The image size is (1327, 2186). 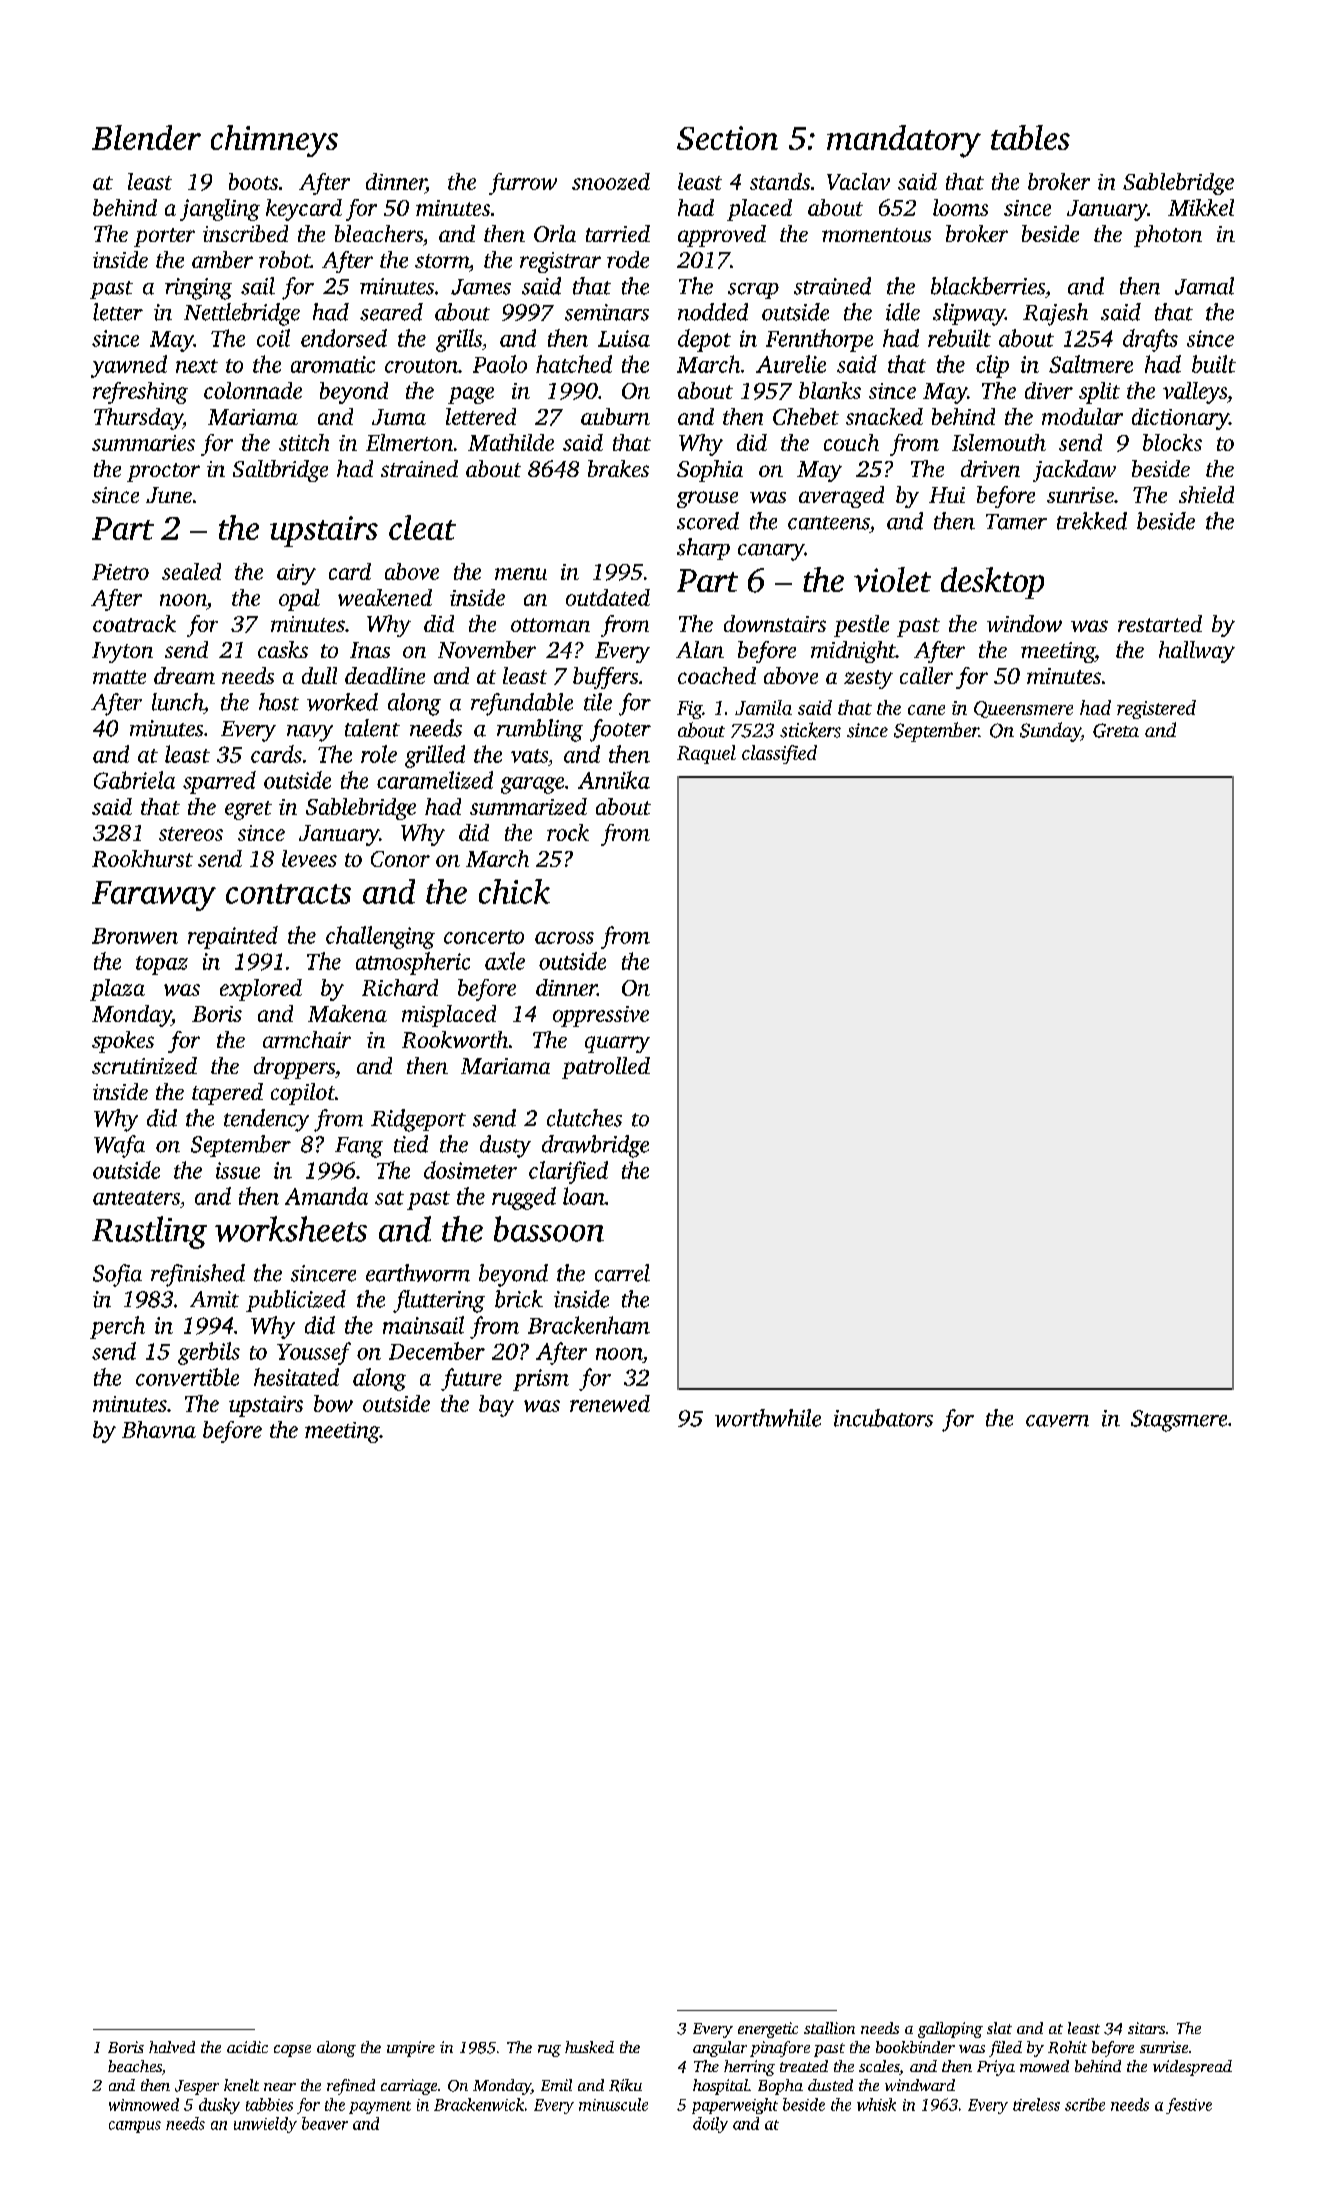 I want to click on bleachers, so click(x=379, y=233).
